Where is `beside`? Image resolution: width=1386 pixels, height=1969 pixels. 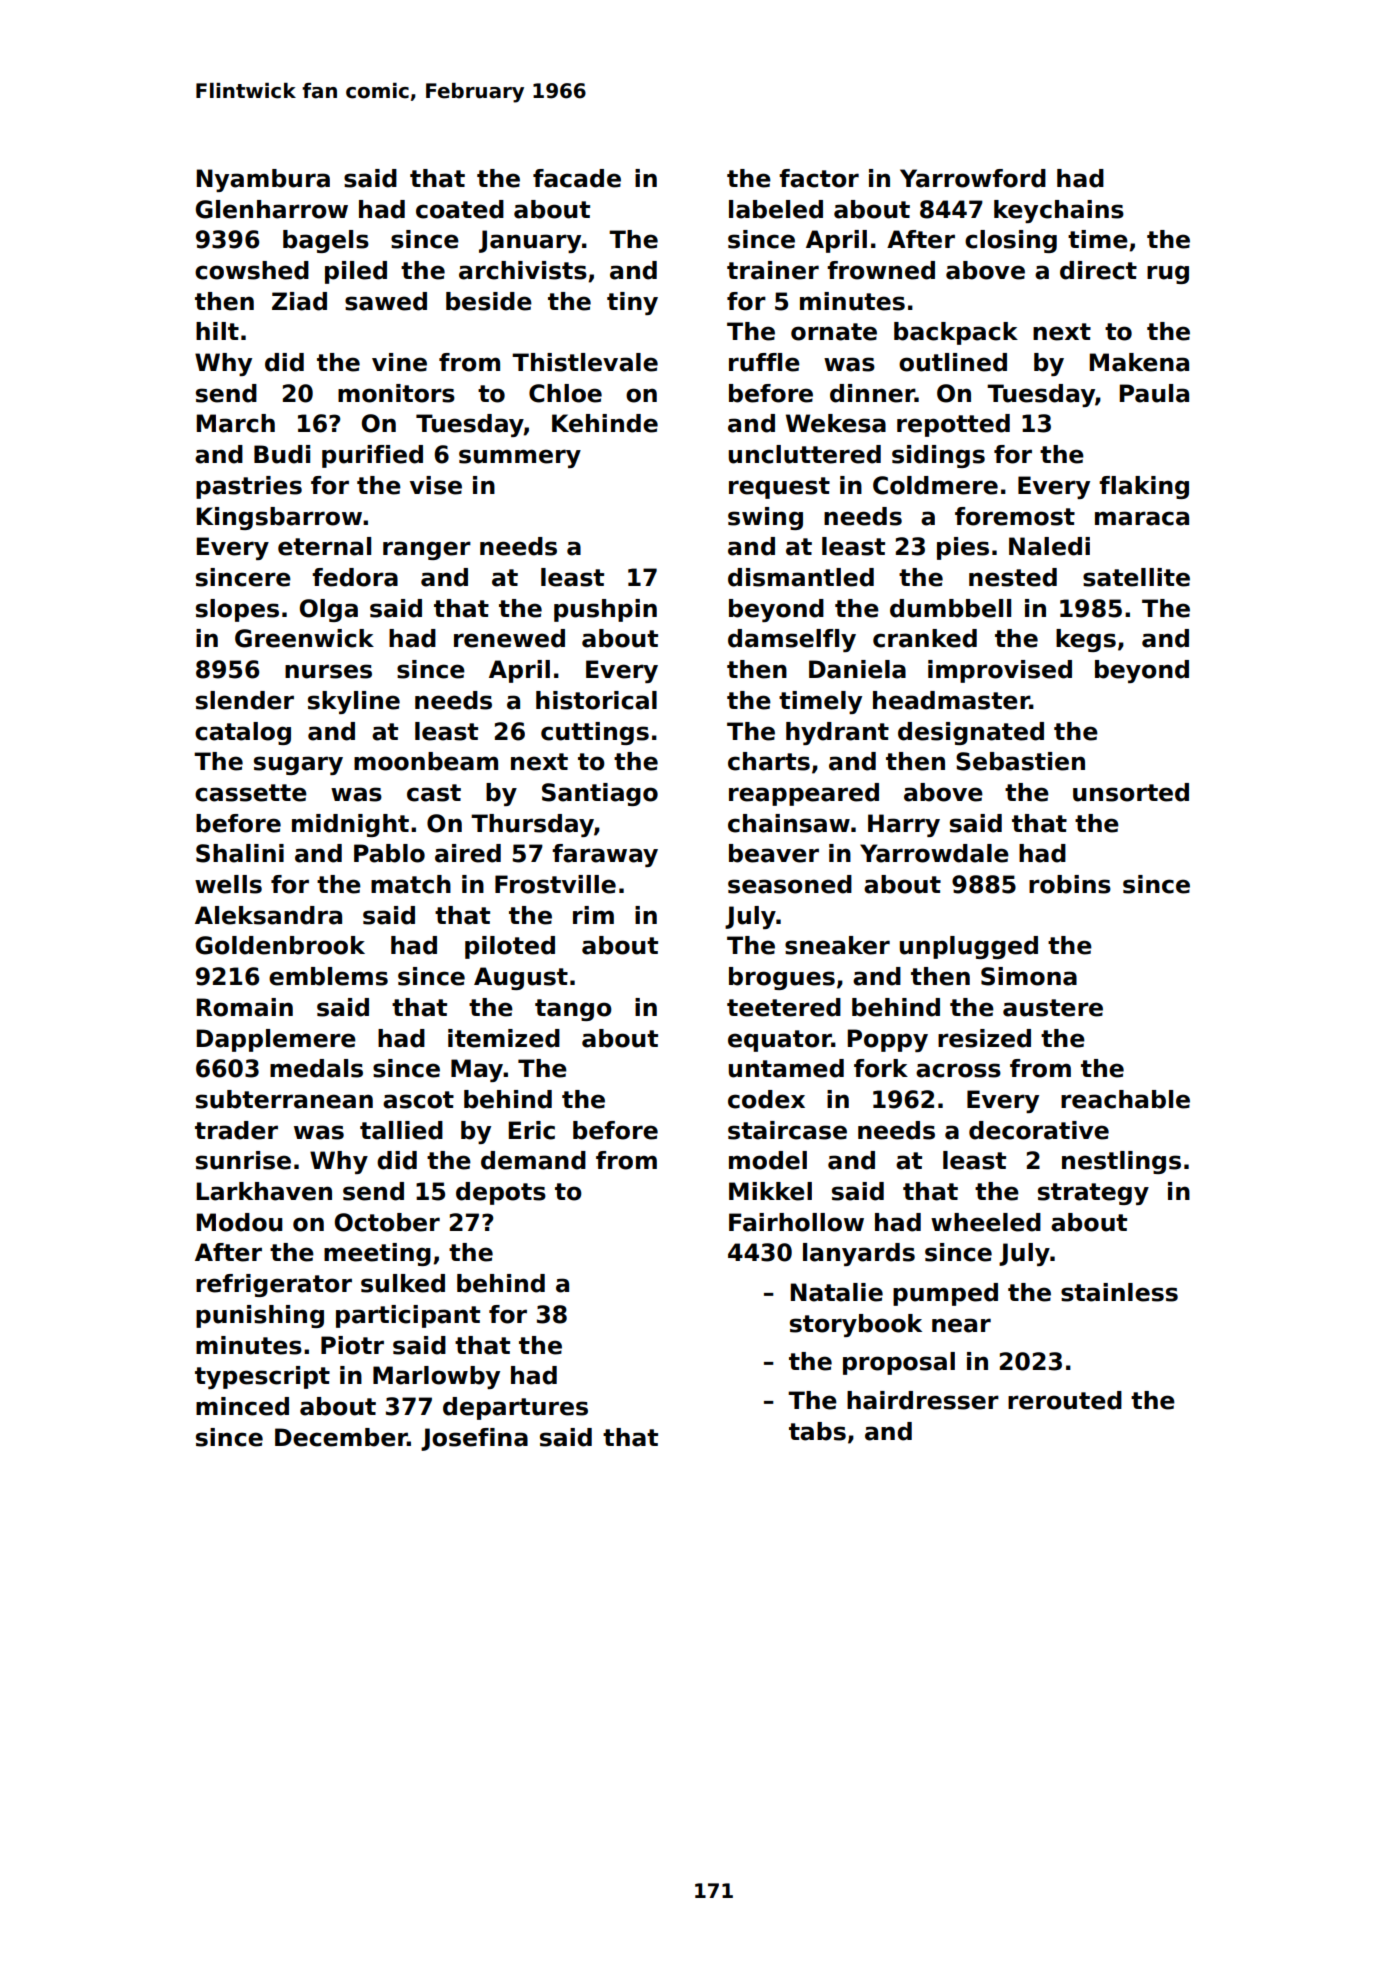 beside is located at coordinates (489, 301).
